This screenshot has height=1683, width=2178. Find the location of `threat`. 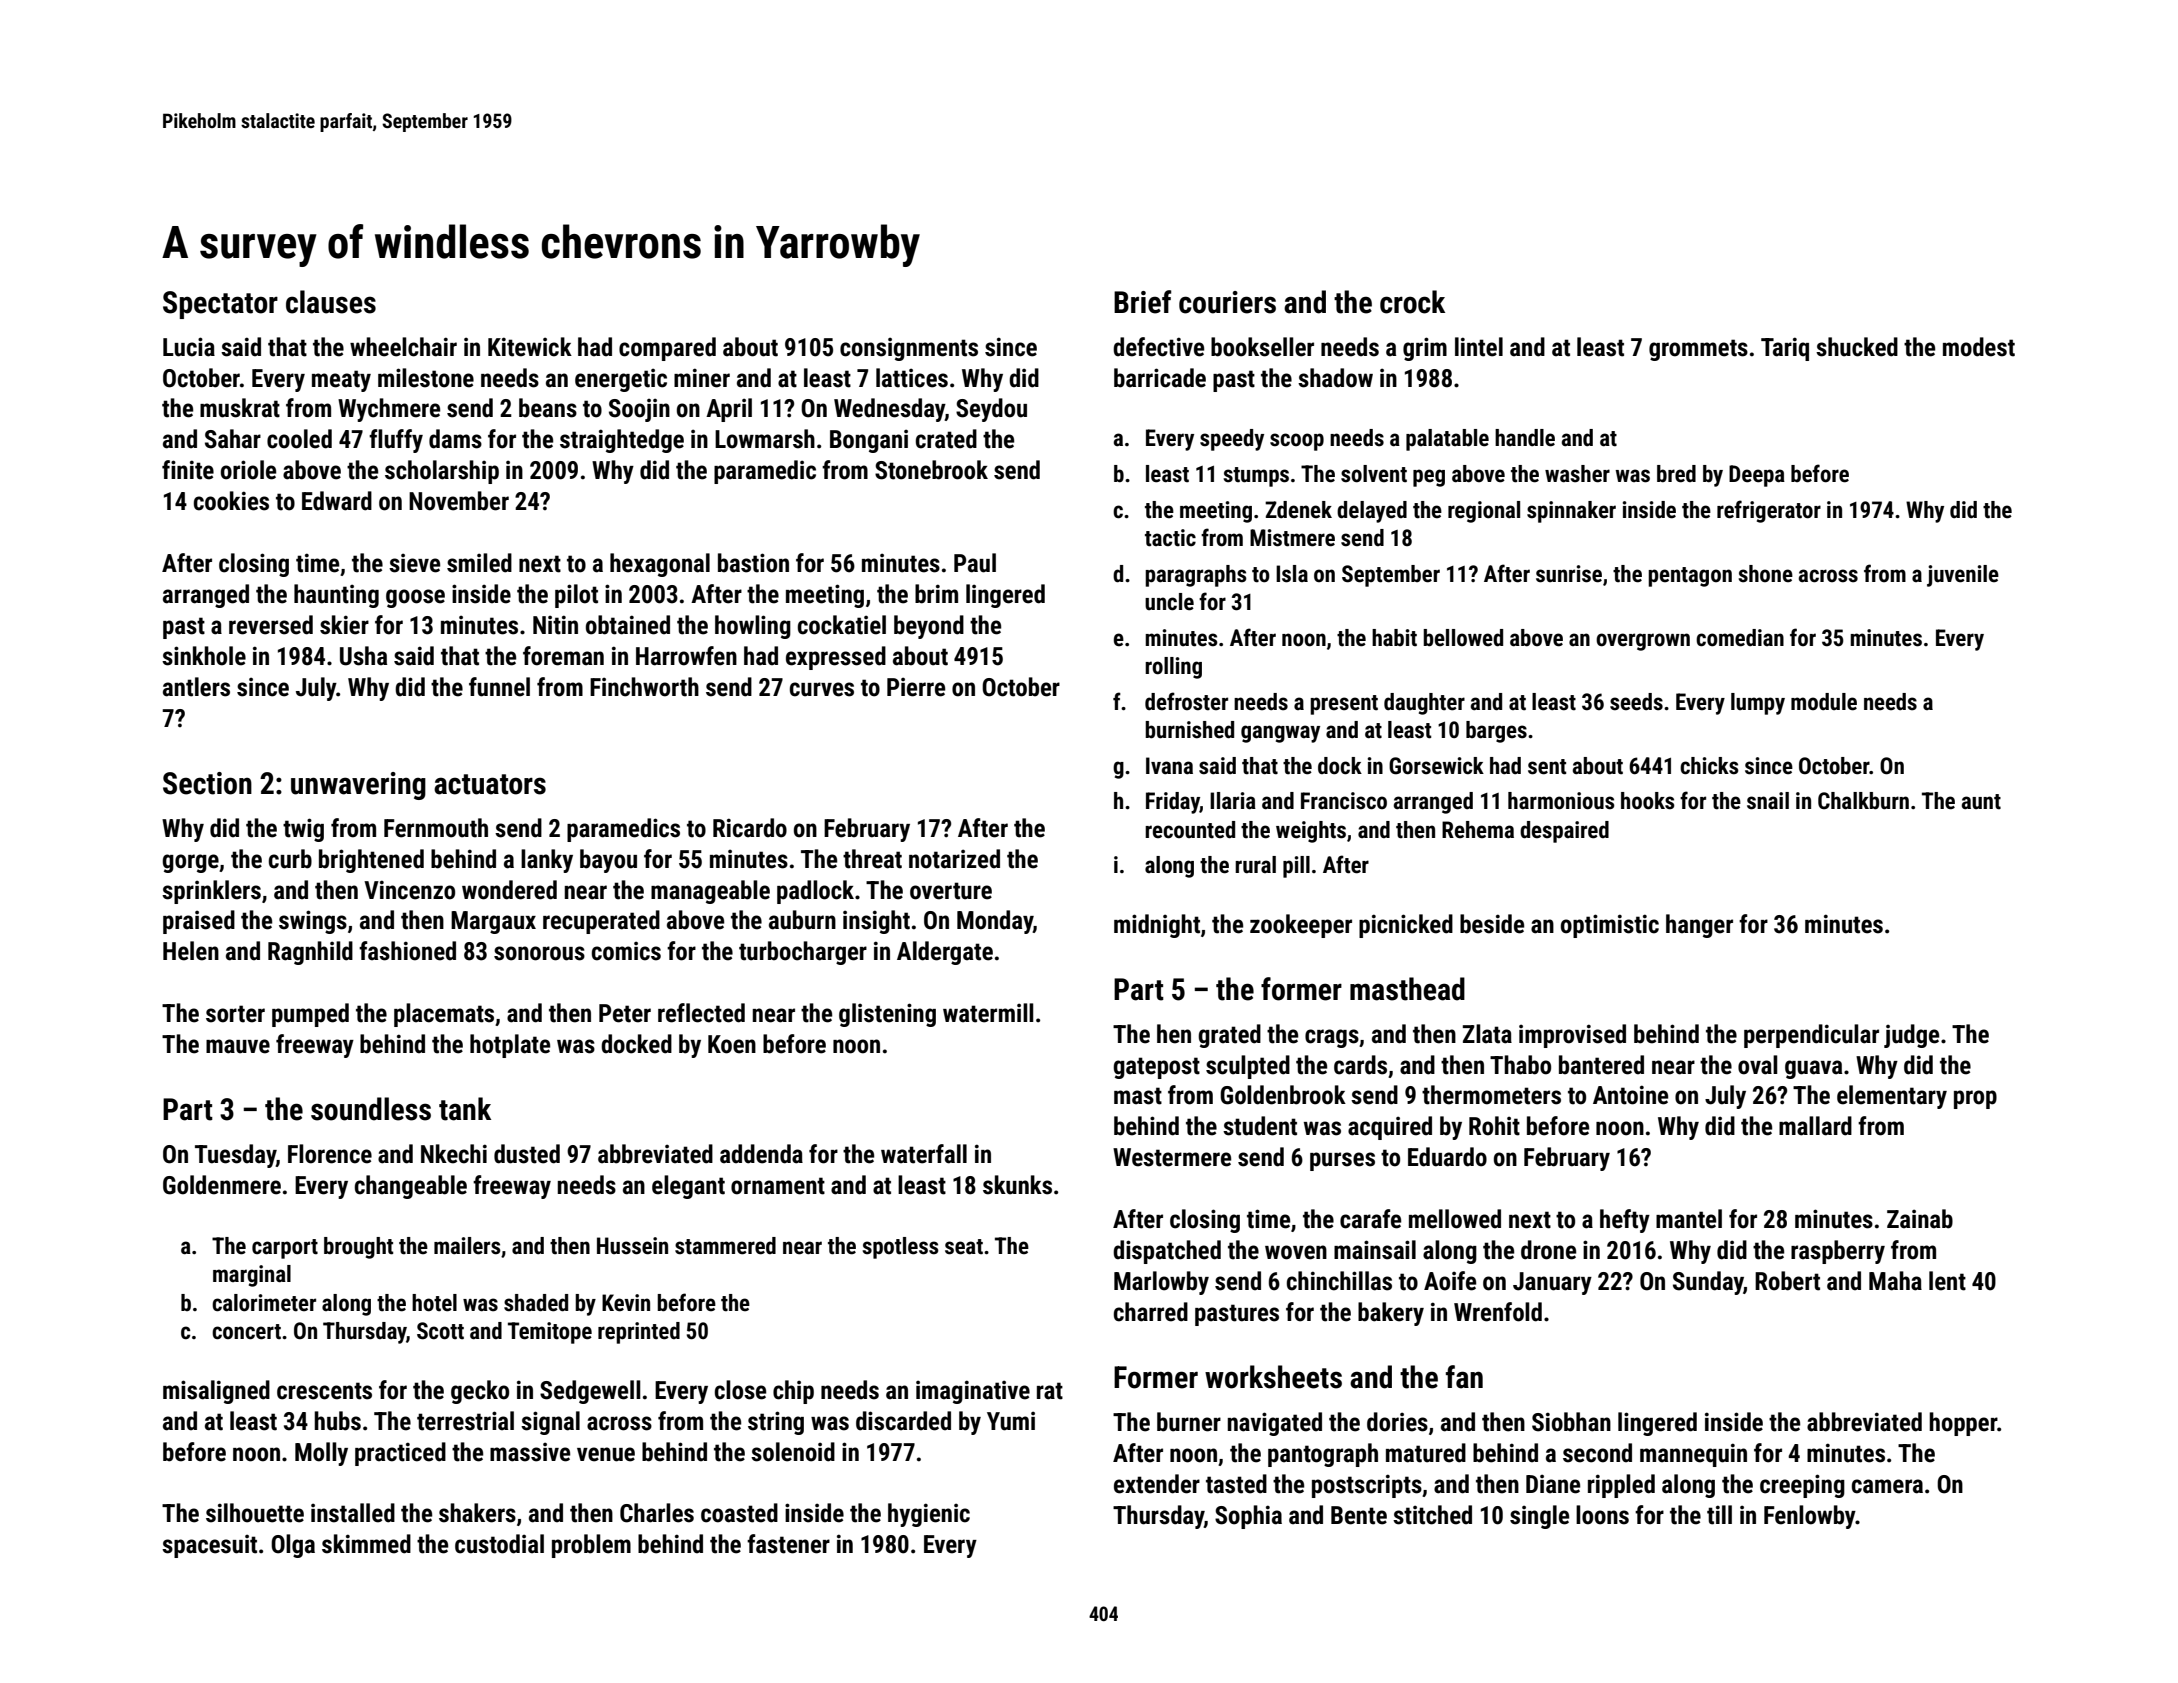

threat is located at coordinates (872, 859).
